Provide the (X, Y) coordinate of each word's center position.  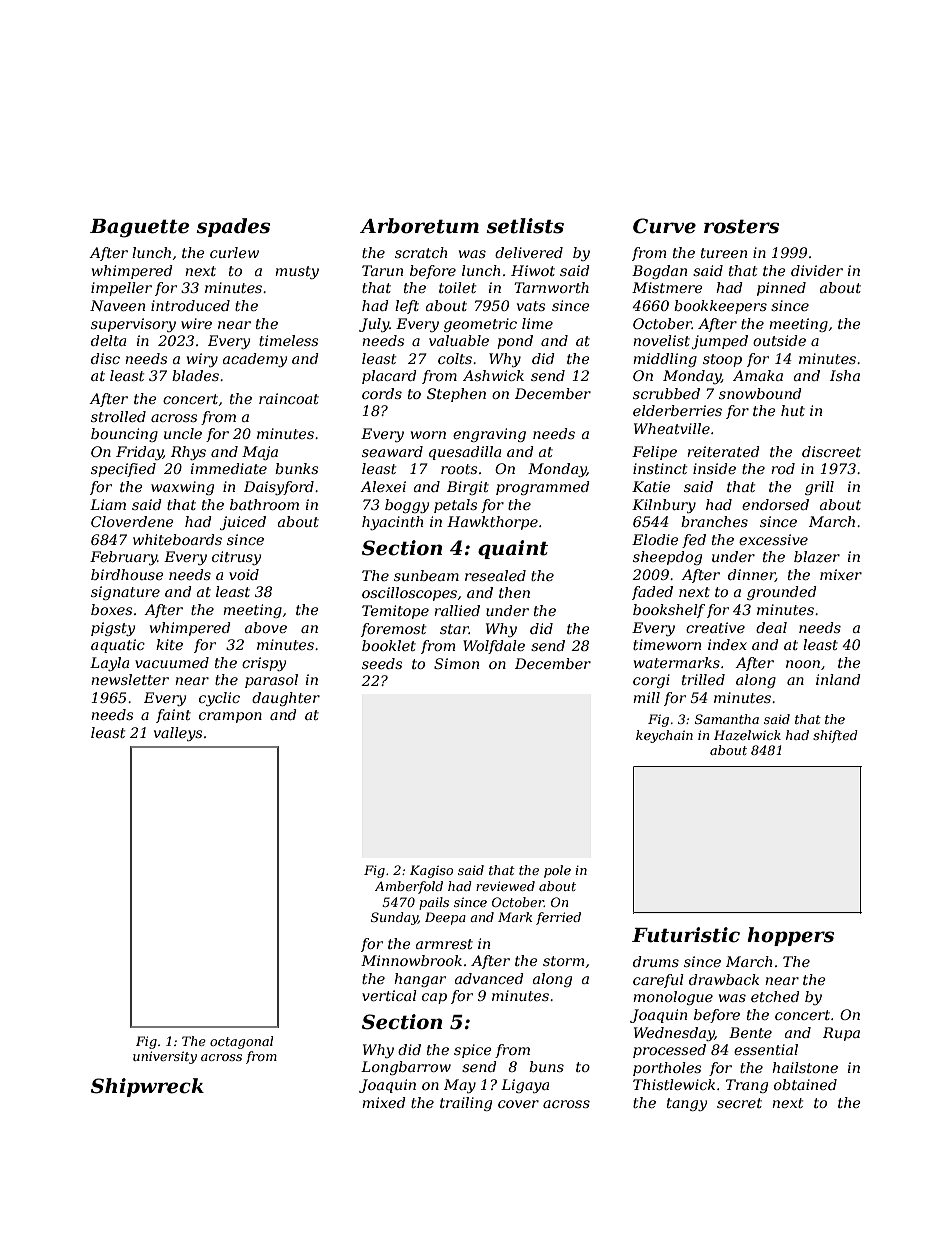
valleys (178, 734)
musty (297, 272)
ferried (558, 918)
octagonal (241, 1042)
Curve (664, 226)
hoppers (790, 936)
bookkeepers (720, 307)
